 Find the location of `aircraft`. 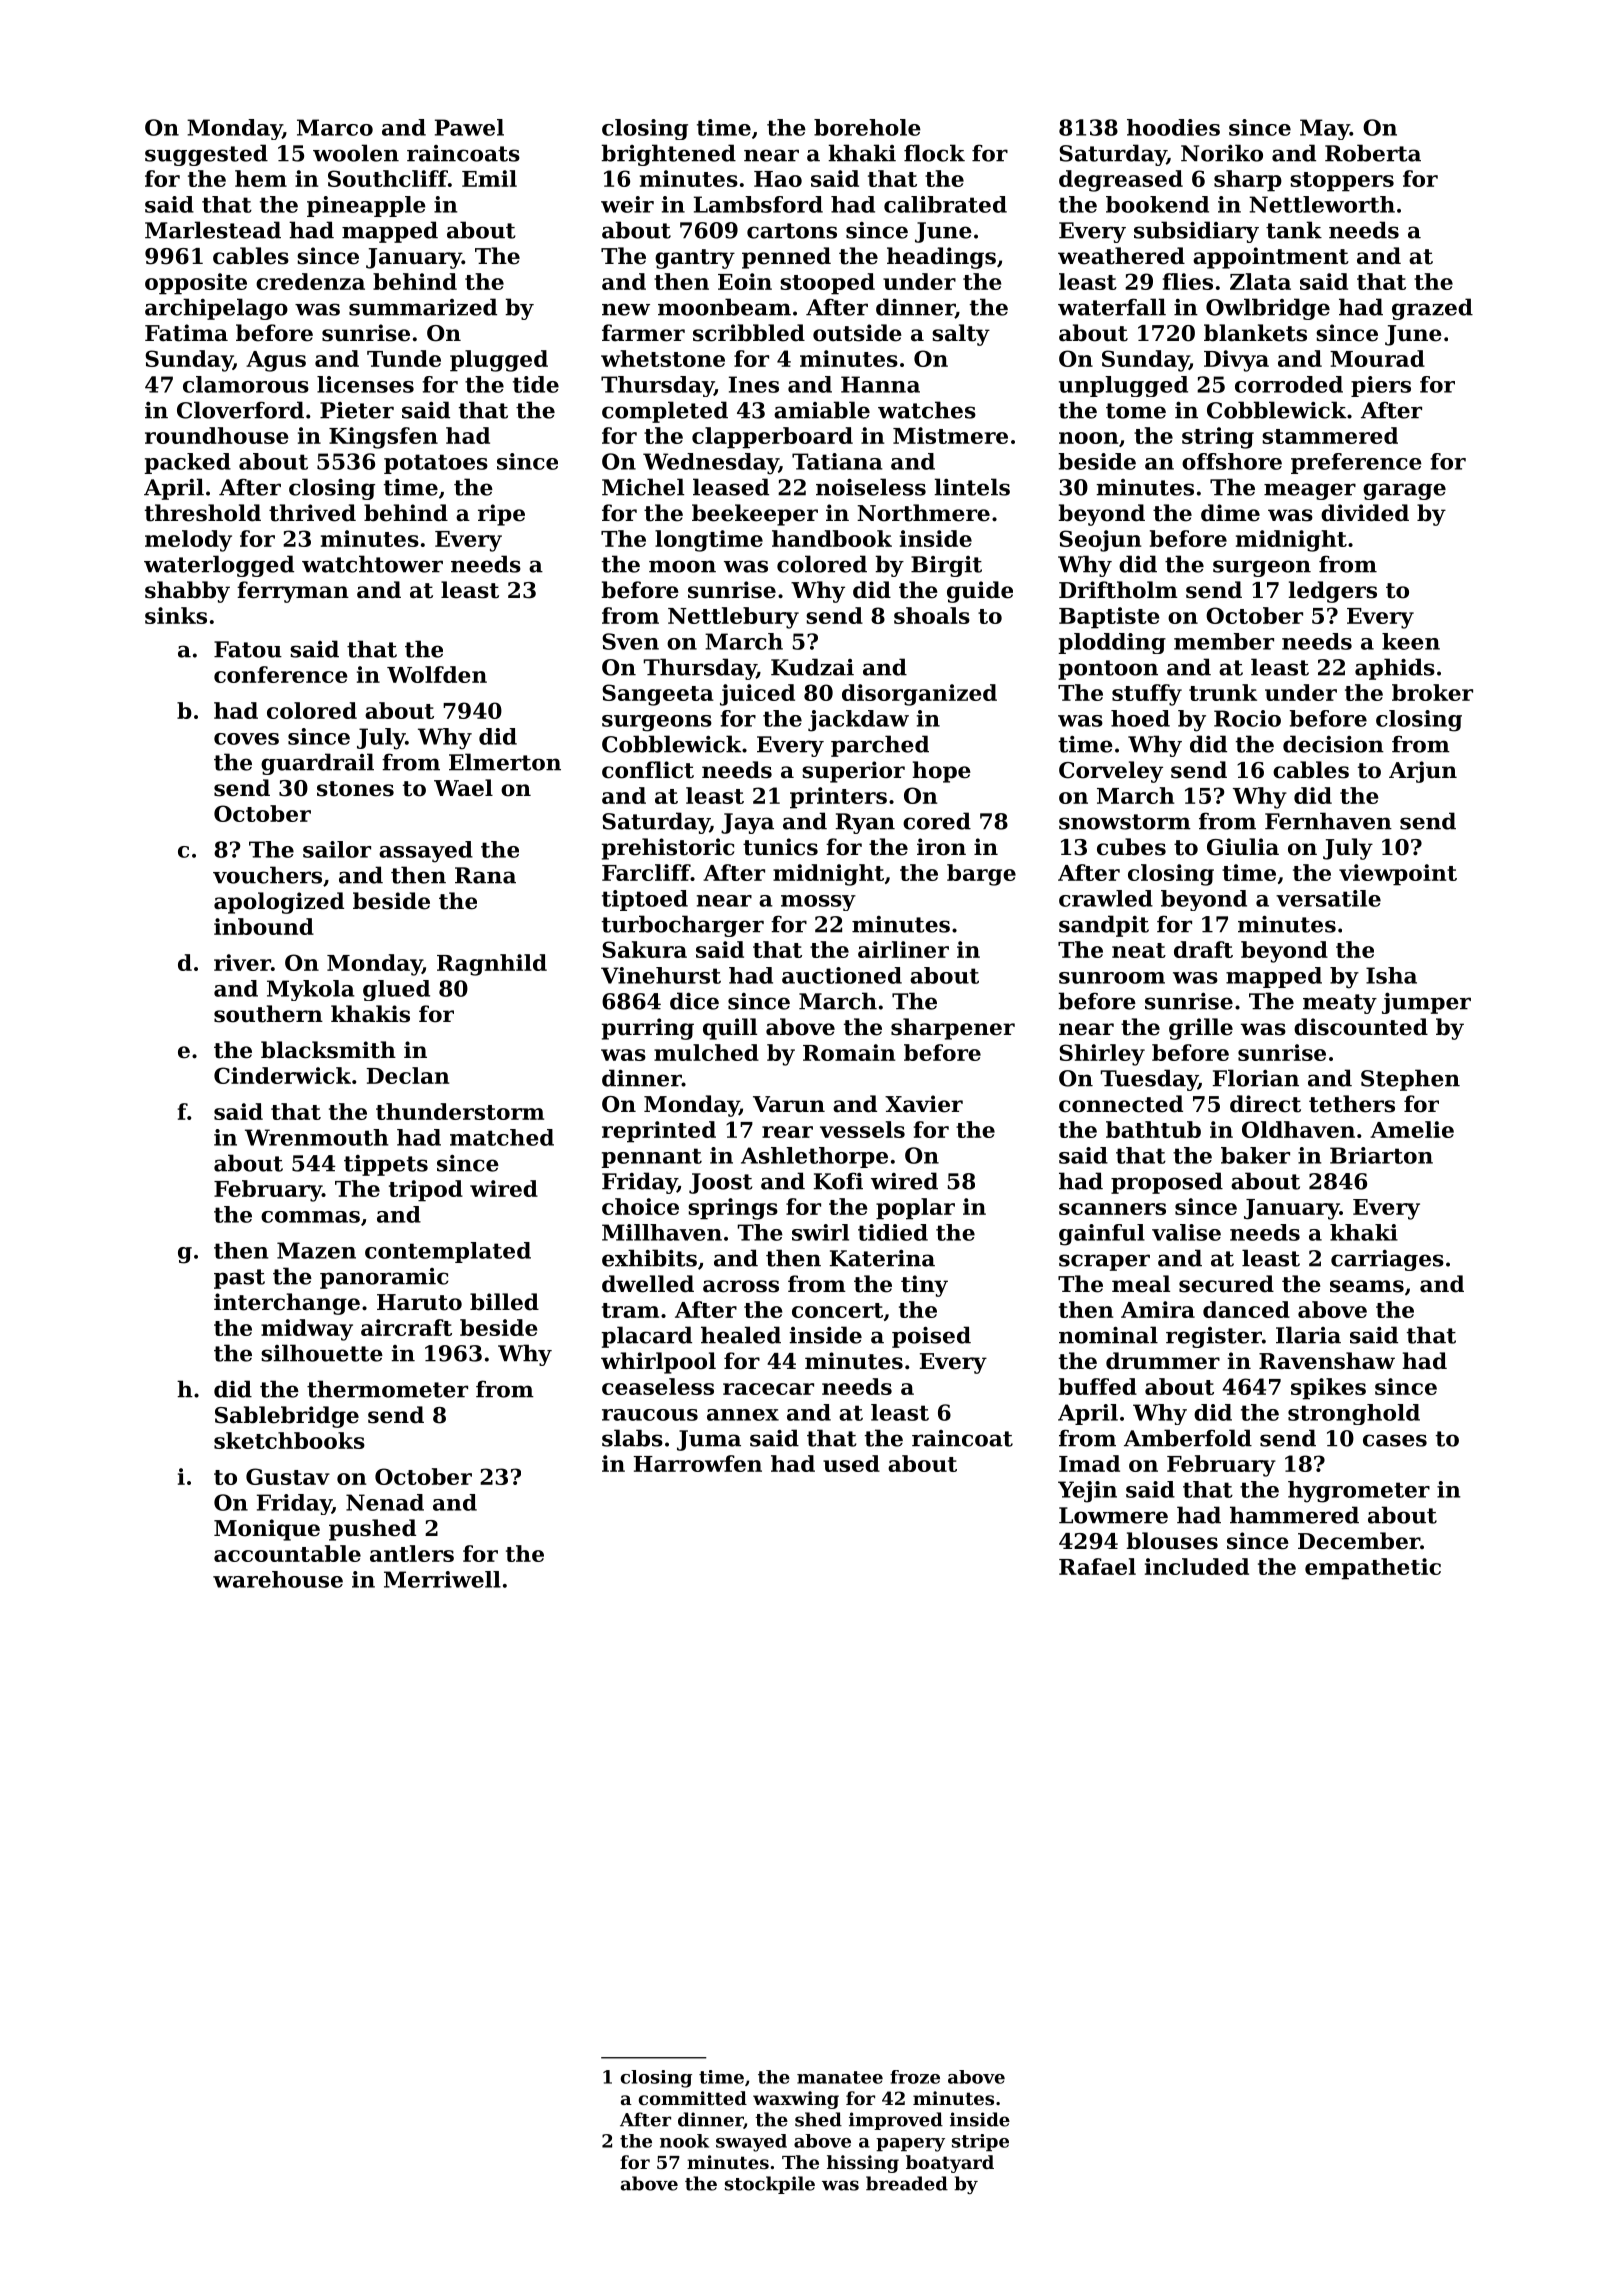

aircraft is located at coordinates (406, 1327).
